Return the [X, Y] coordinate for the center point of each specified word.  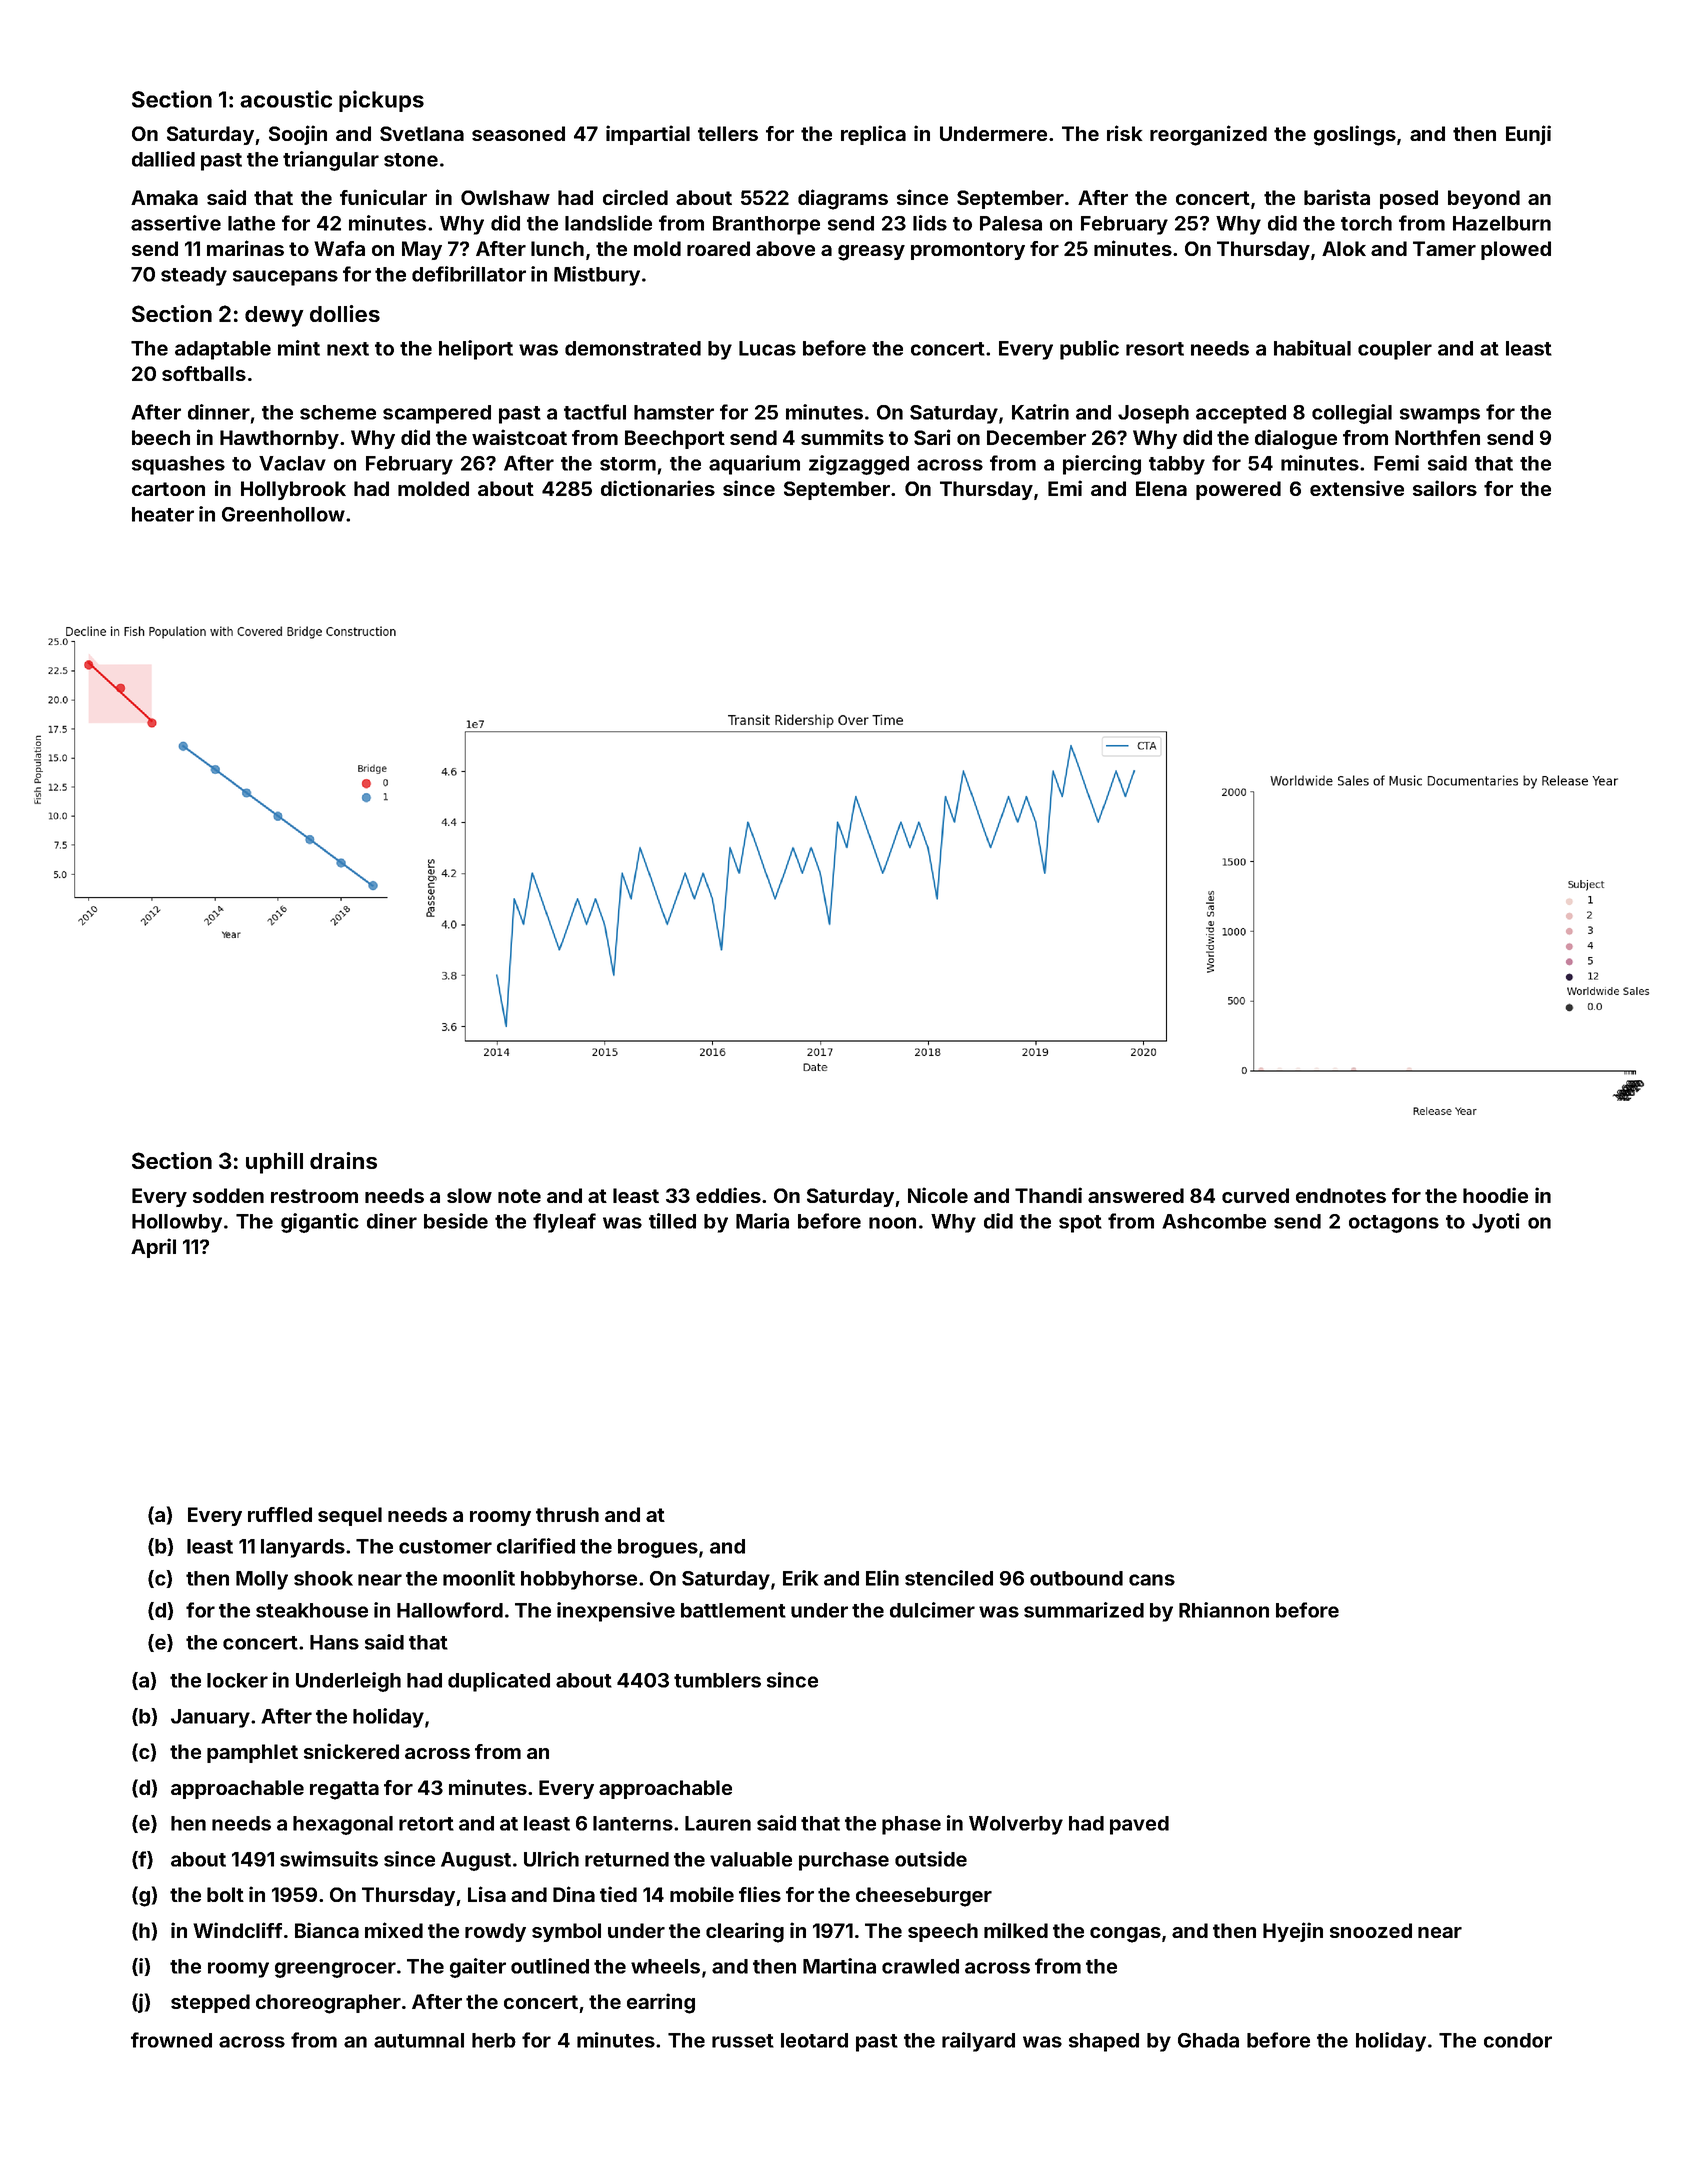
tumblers [717, 1680]
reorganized [1208, 135]
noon [892, 1223]
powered [1238, 490]
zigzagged [859, 465]
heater [163, 514]
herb [494, 2040]
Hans [334, 1642]
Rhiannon [1224, 1610]
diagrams [843, 199]
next [348, 349]
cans [1152, 1580]
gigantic [320, 1223]
